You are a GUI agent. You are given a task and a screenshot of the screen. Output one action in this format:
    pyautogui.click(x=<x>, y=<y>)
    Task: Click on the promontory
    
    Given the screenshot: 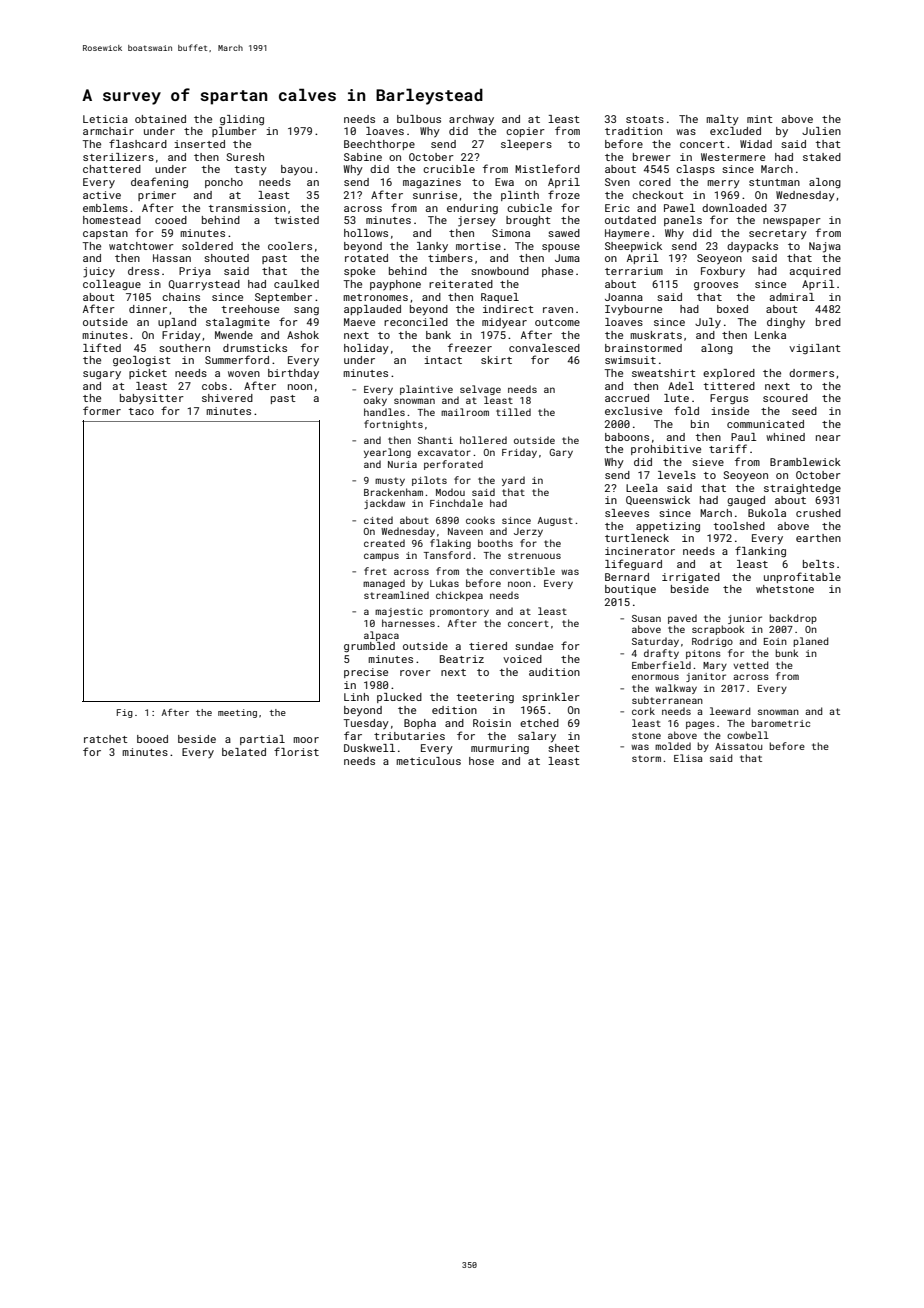 What is the action you would take?
    pyautogui.click(x=459, y=612)
